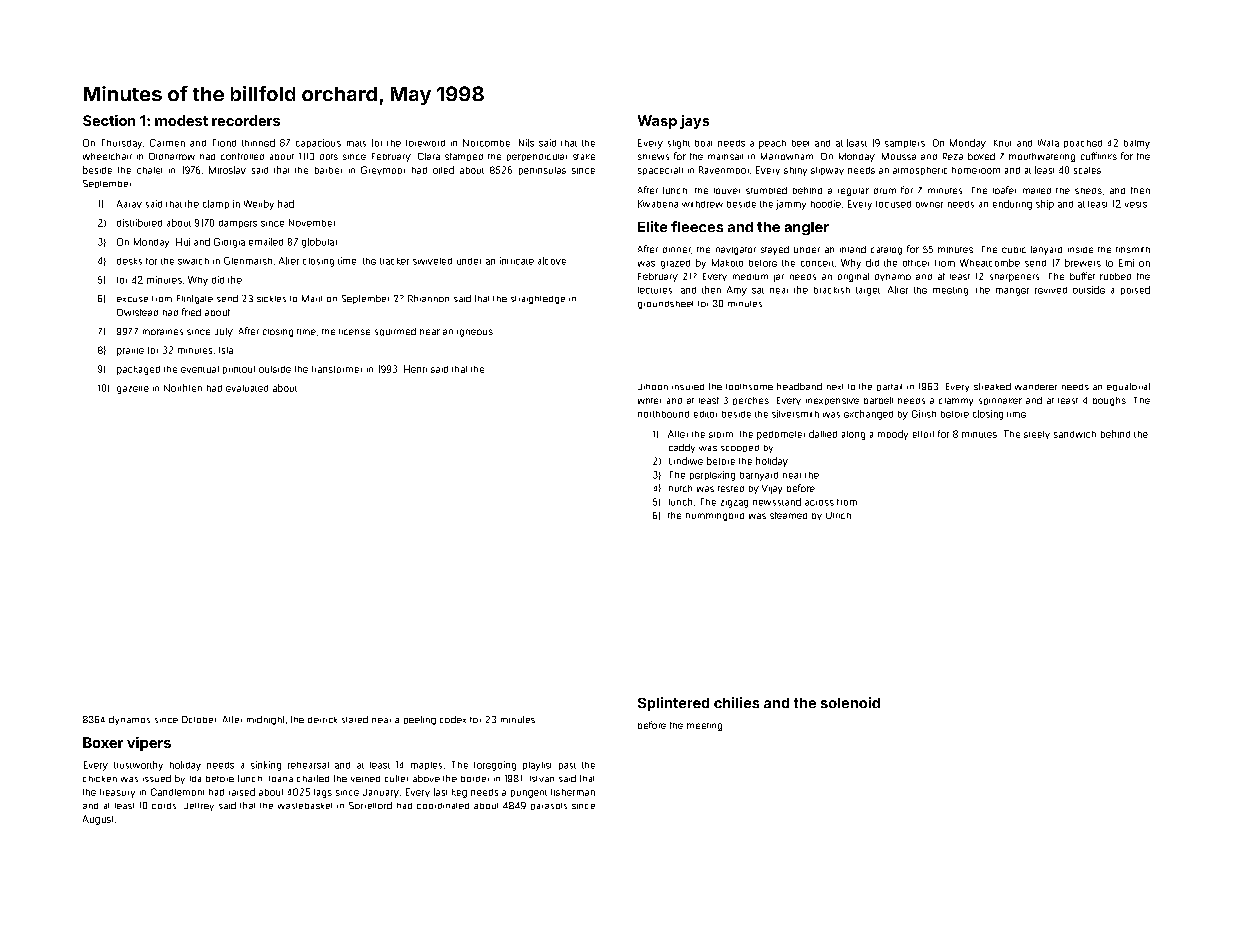 The width and height of the document is (1233, 952). I want to click on target, so click(868, 291).
